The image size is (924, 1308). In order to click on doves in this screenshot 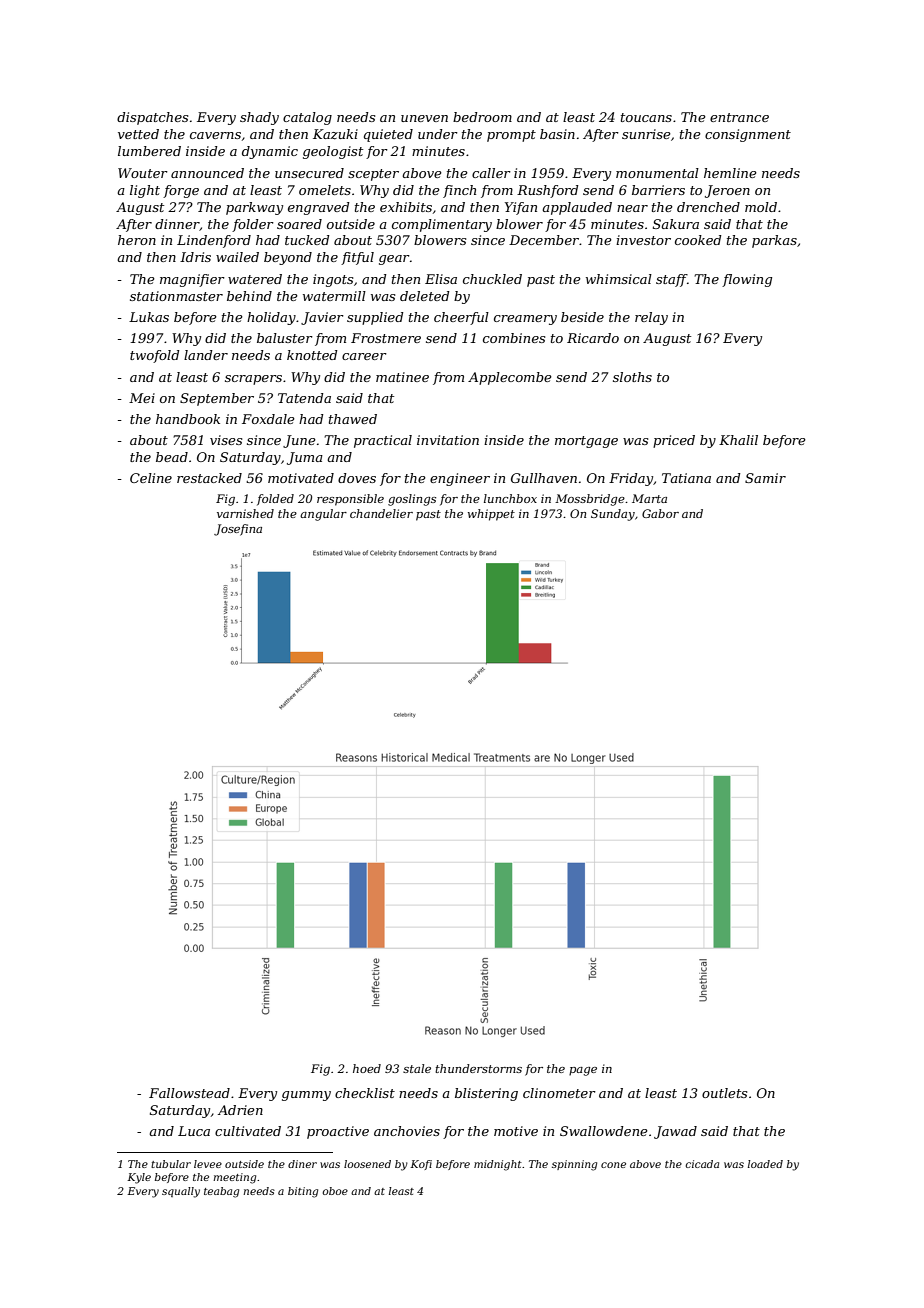, I will do `click(357, 478)`.
